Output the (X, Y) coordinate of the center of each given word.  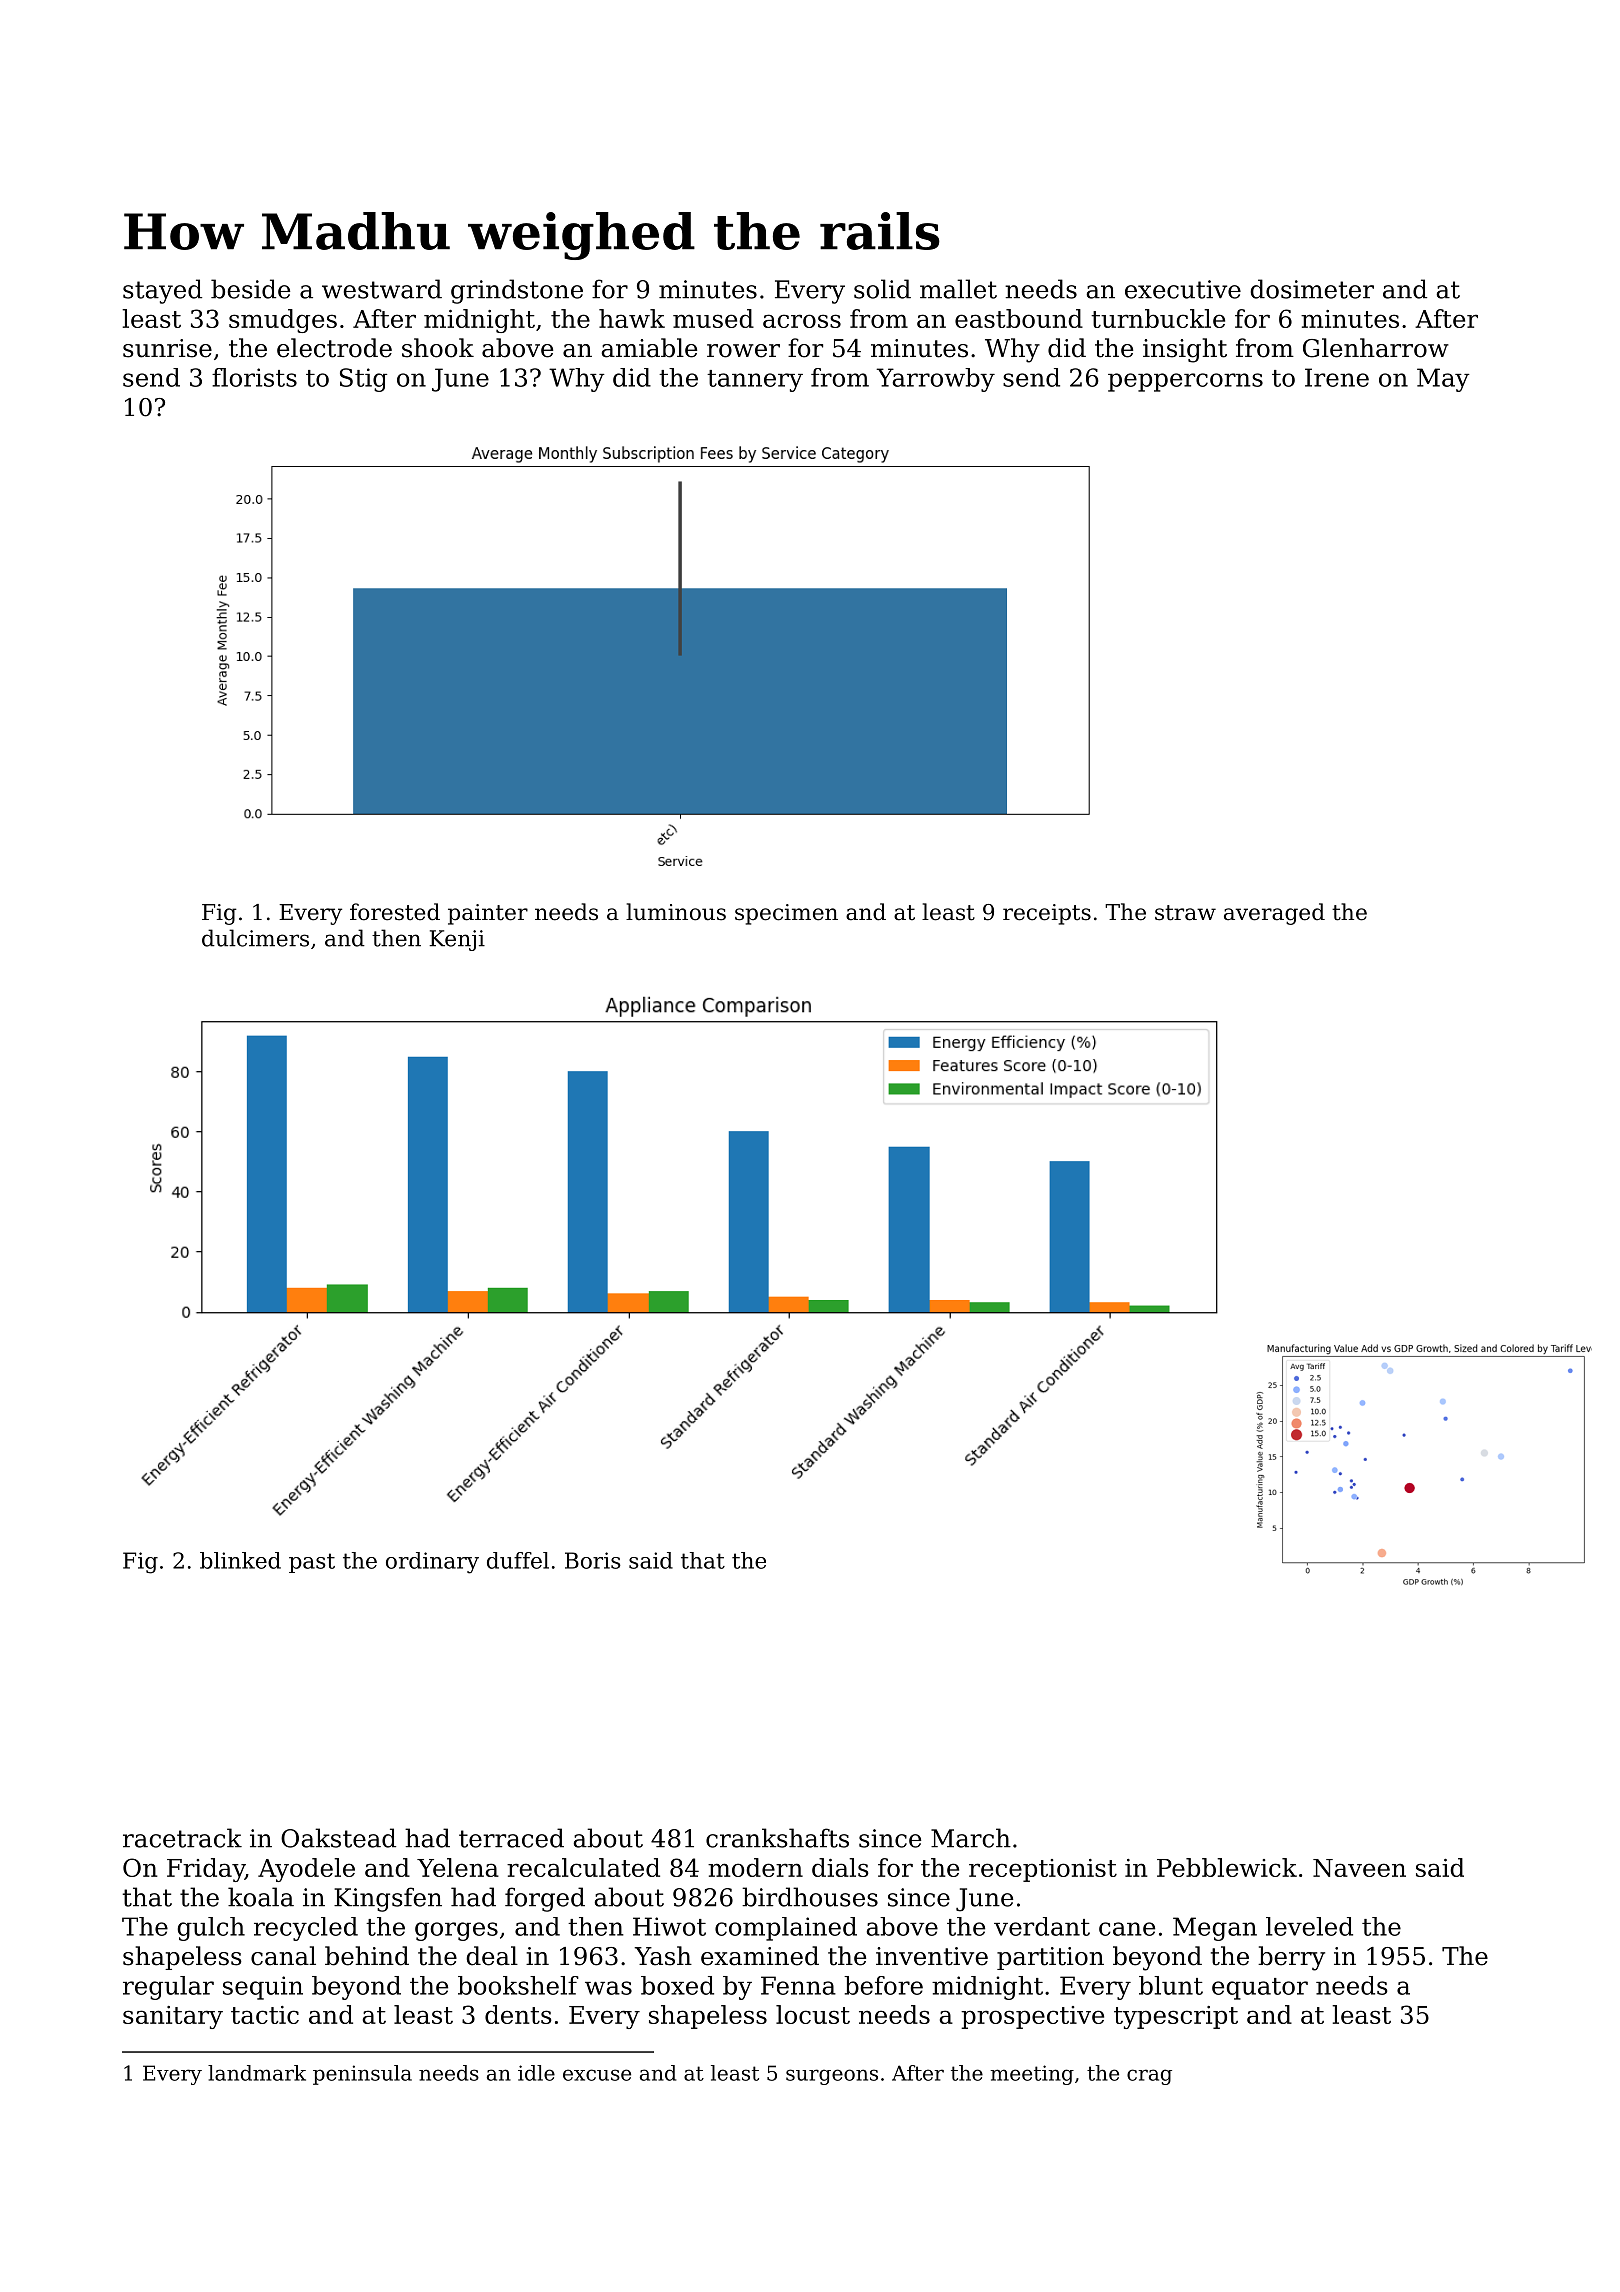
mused (713, 318)
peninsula (362, 2075)
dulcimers (255, 938)
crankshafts (777, 1838)
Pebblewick (1227, 1867)
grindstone (517, 291)
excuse (597, 2075)
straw (1185, 913)
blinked (240, 1560)
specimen (786, 914)
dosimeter (1312, 289)
